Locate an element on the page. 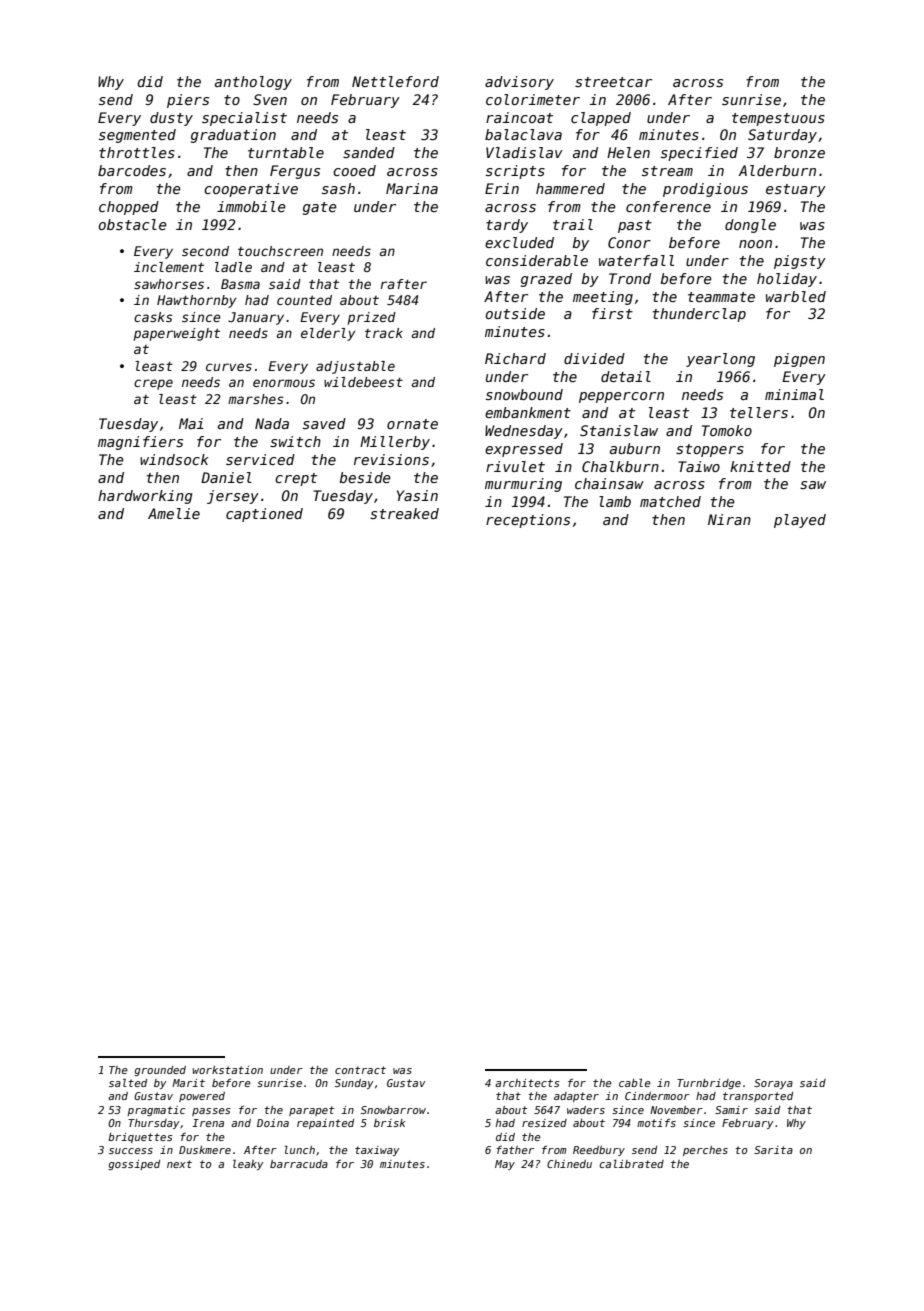  Marit is located at coordinates (188, 1083).
